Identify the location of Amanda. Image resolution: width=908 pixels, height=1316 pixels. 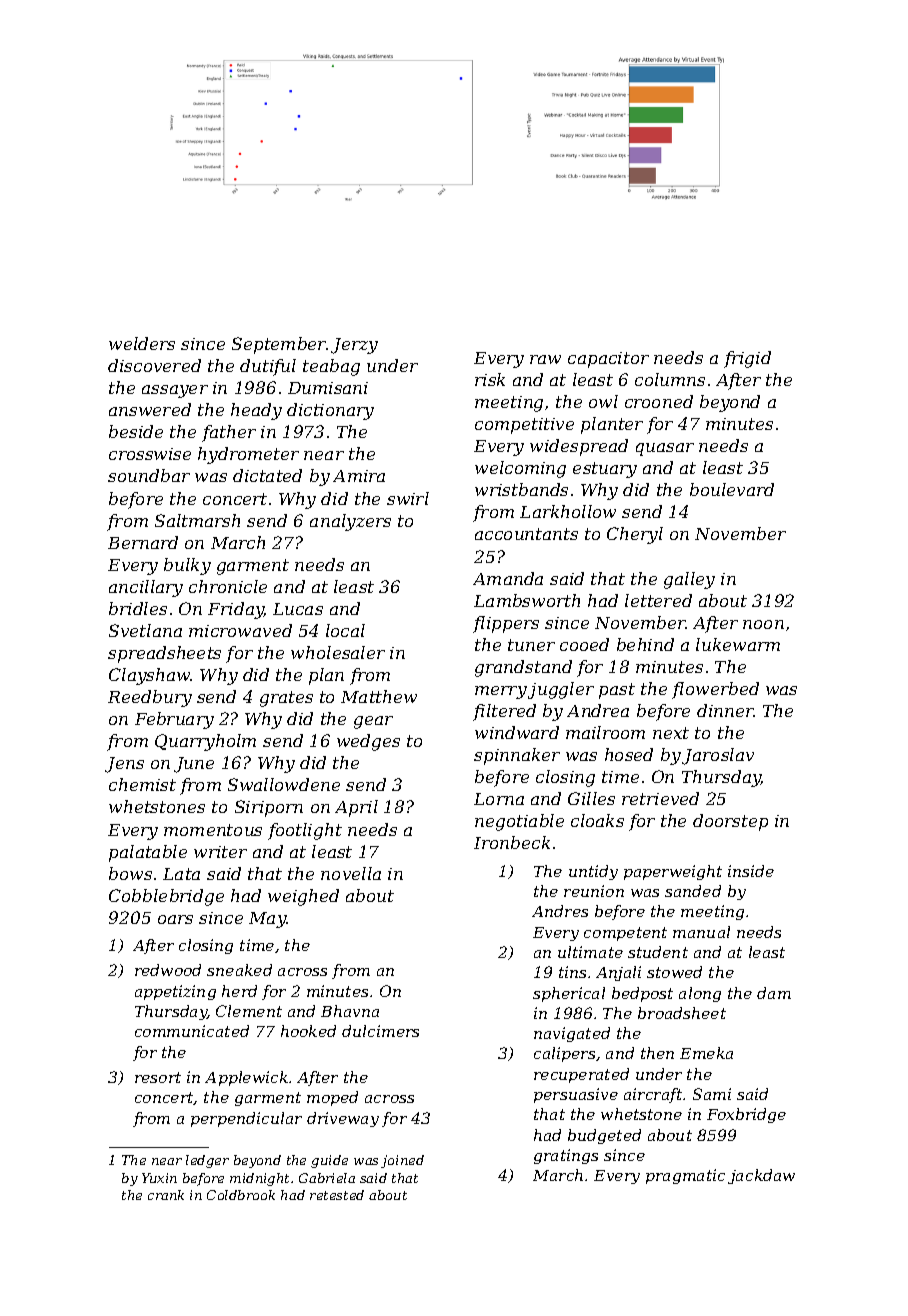
(508, 578).
